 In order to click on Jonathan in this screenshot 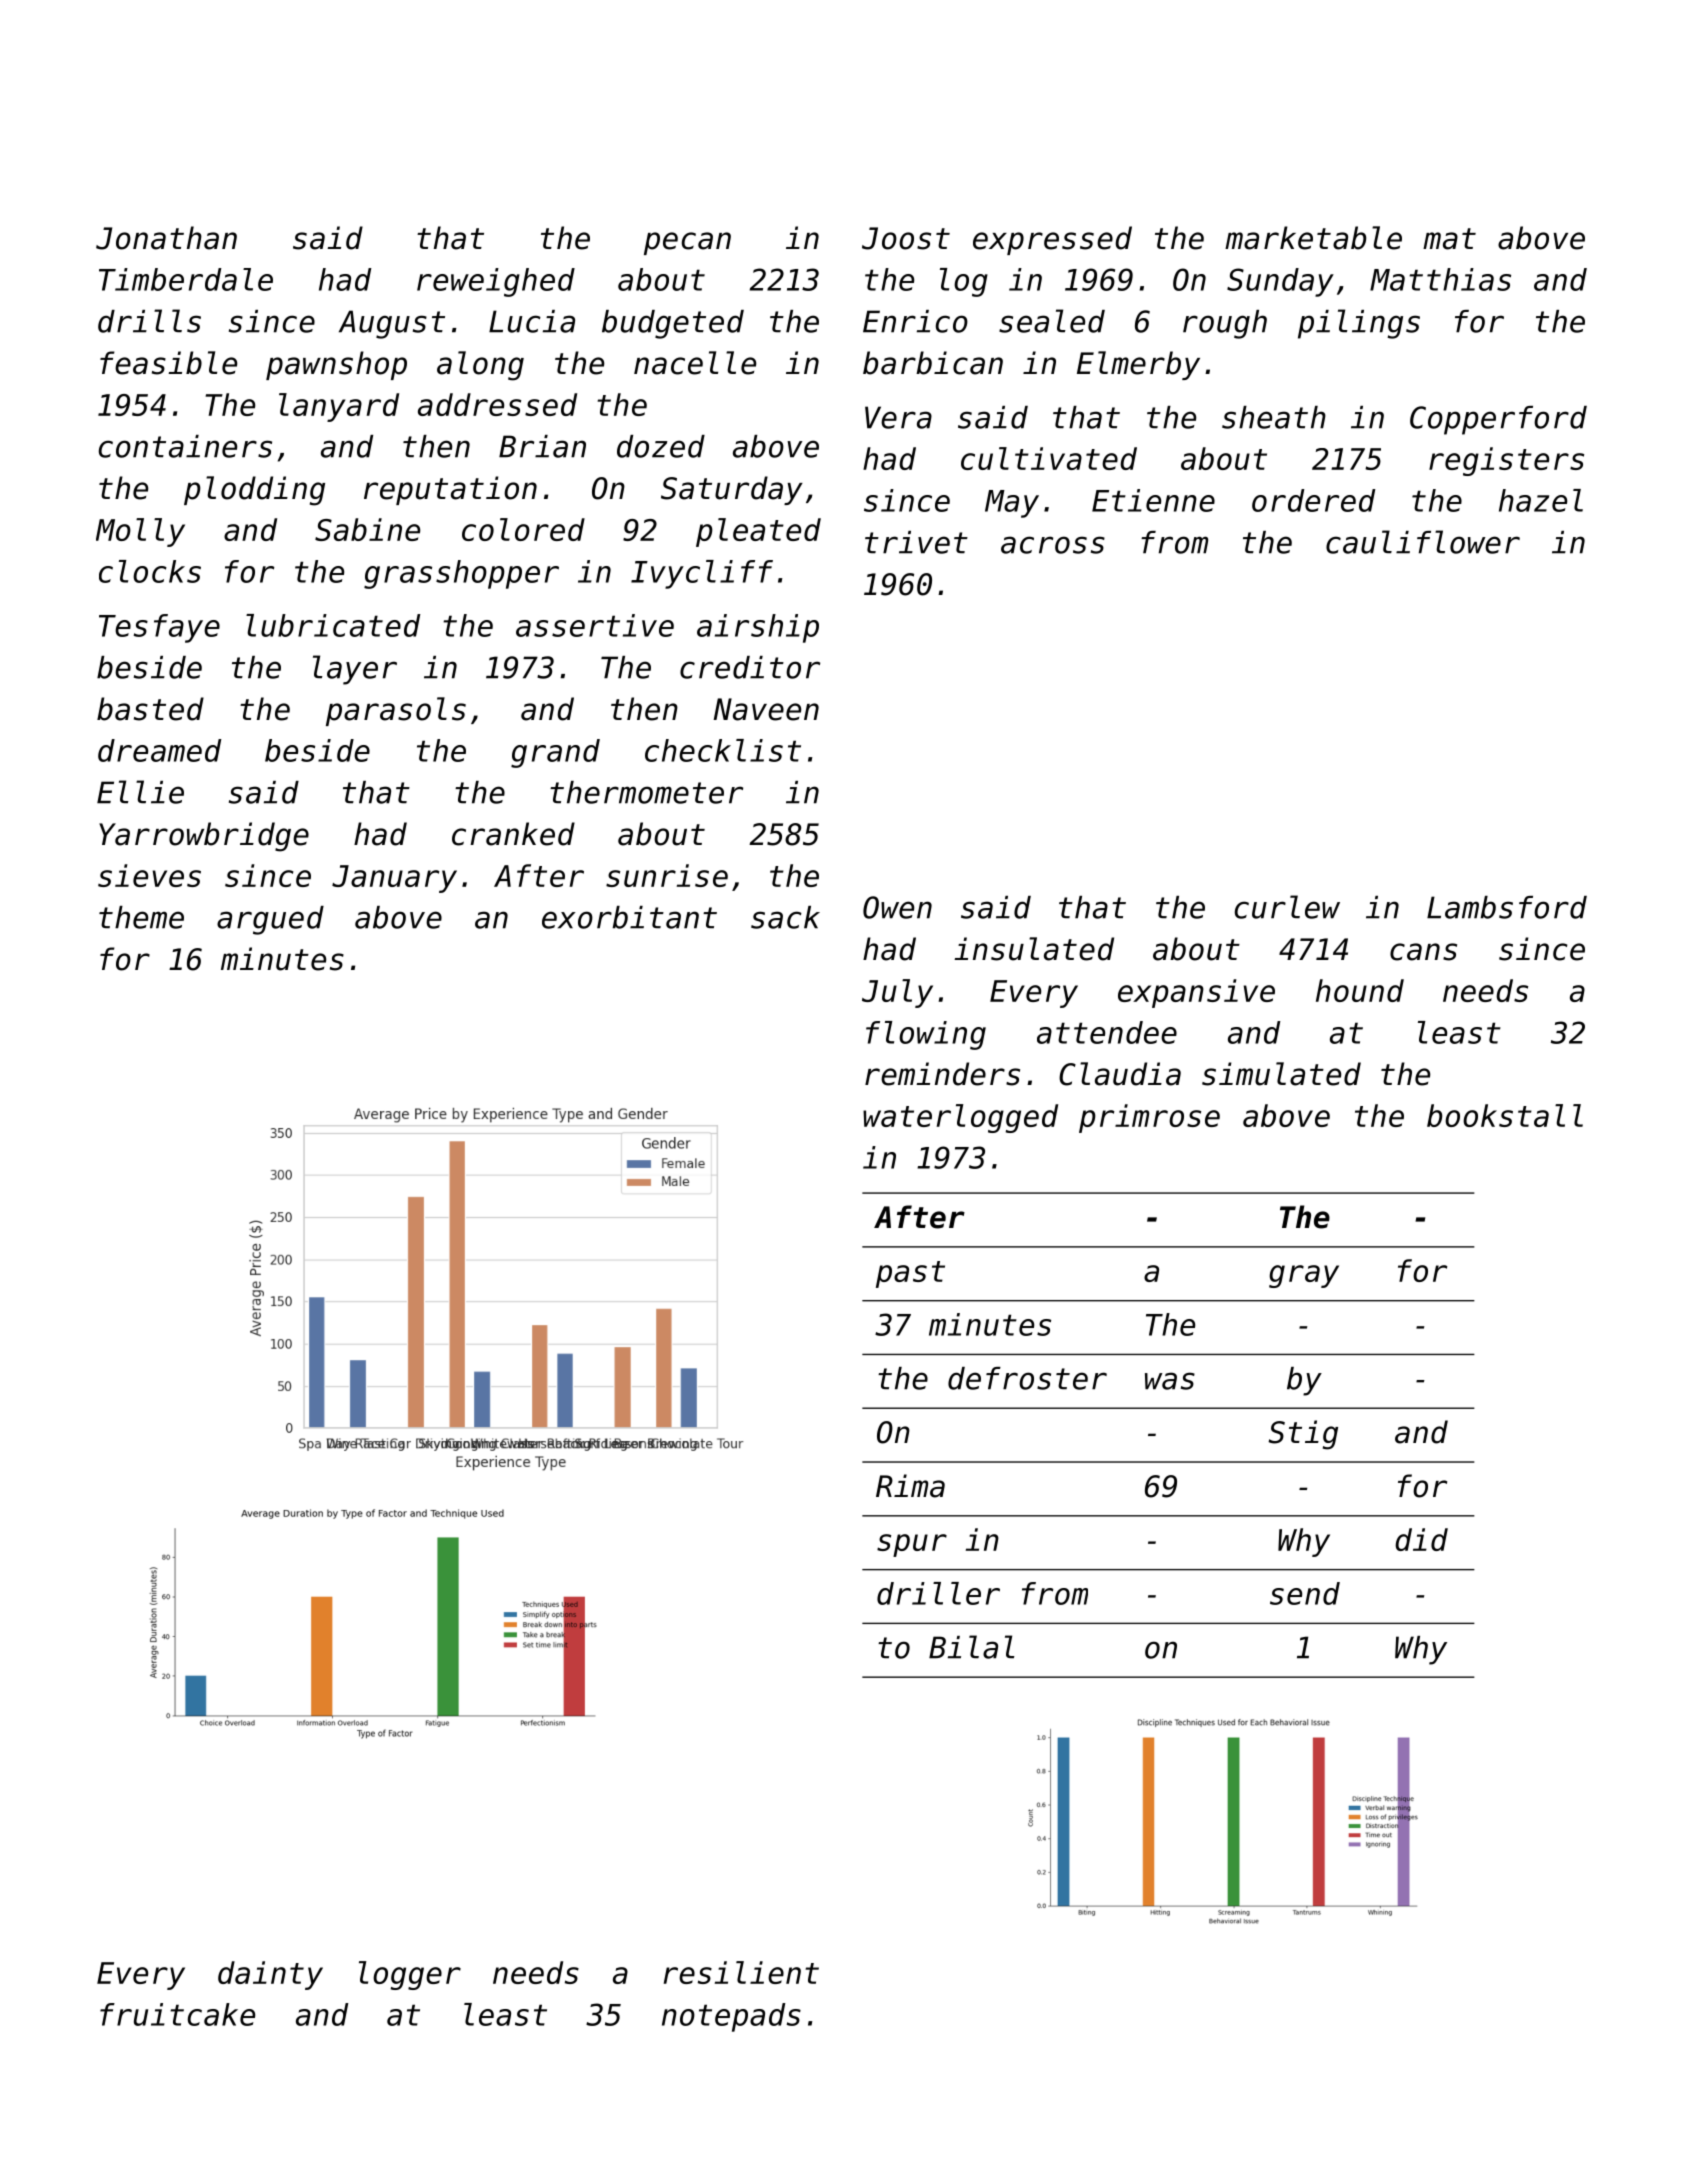, I will do `click(166, 238)`.
